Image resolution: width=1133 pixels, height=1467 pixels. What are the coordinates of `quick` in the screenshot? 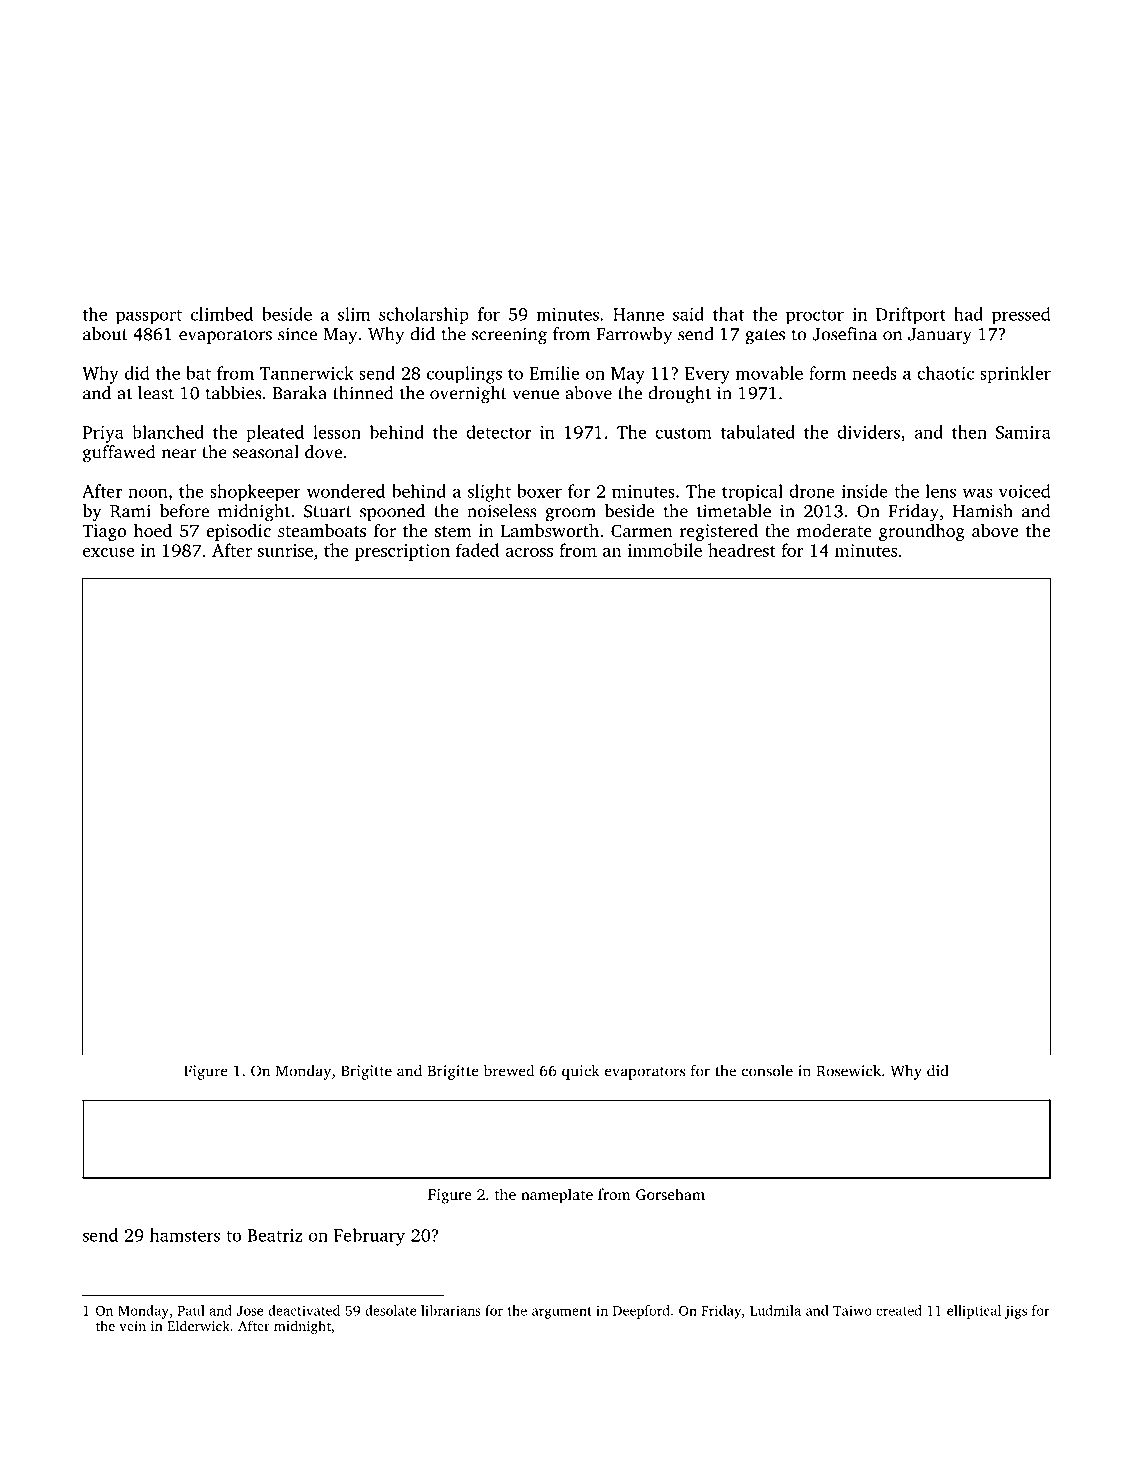 It's located at (580, 1072).
